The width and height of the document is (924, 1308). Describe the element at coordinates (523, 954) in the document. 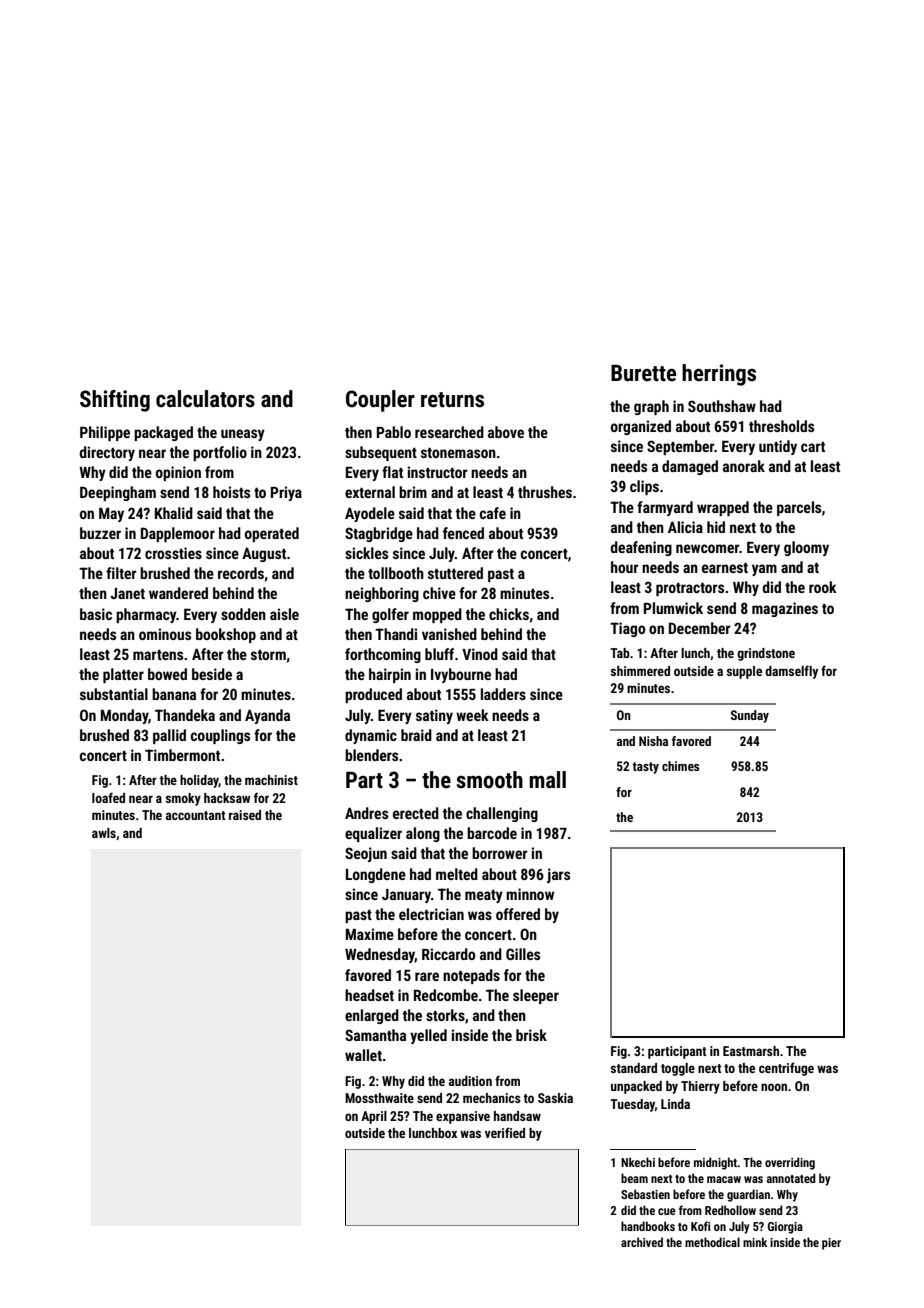

I see `Gilles` at that location.
